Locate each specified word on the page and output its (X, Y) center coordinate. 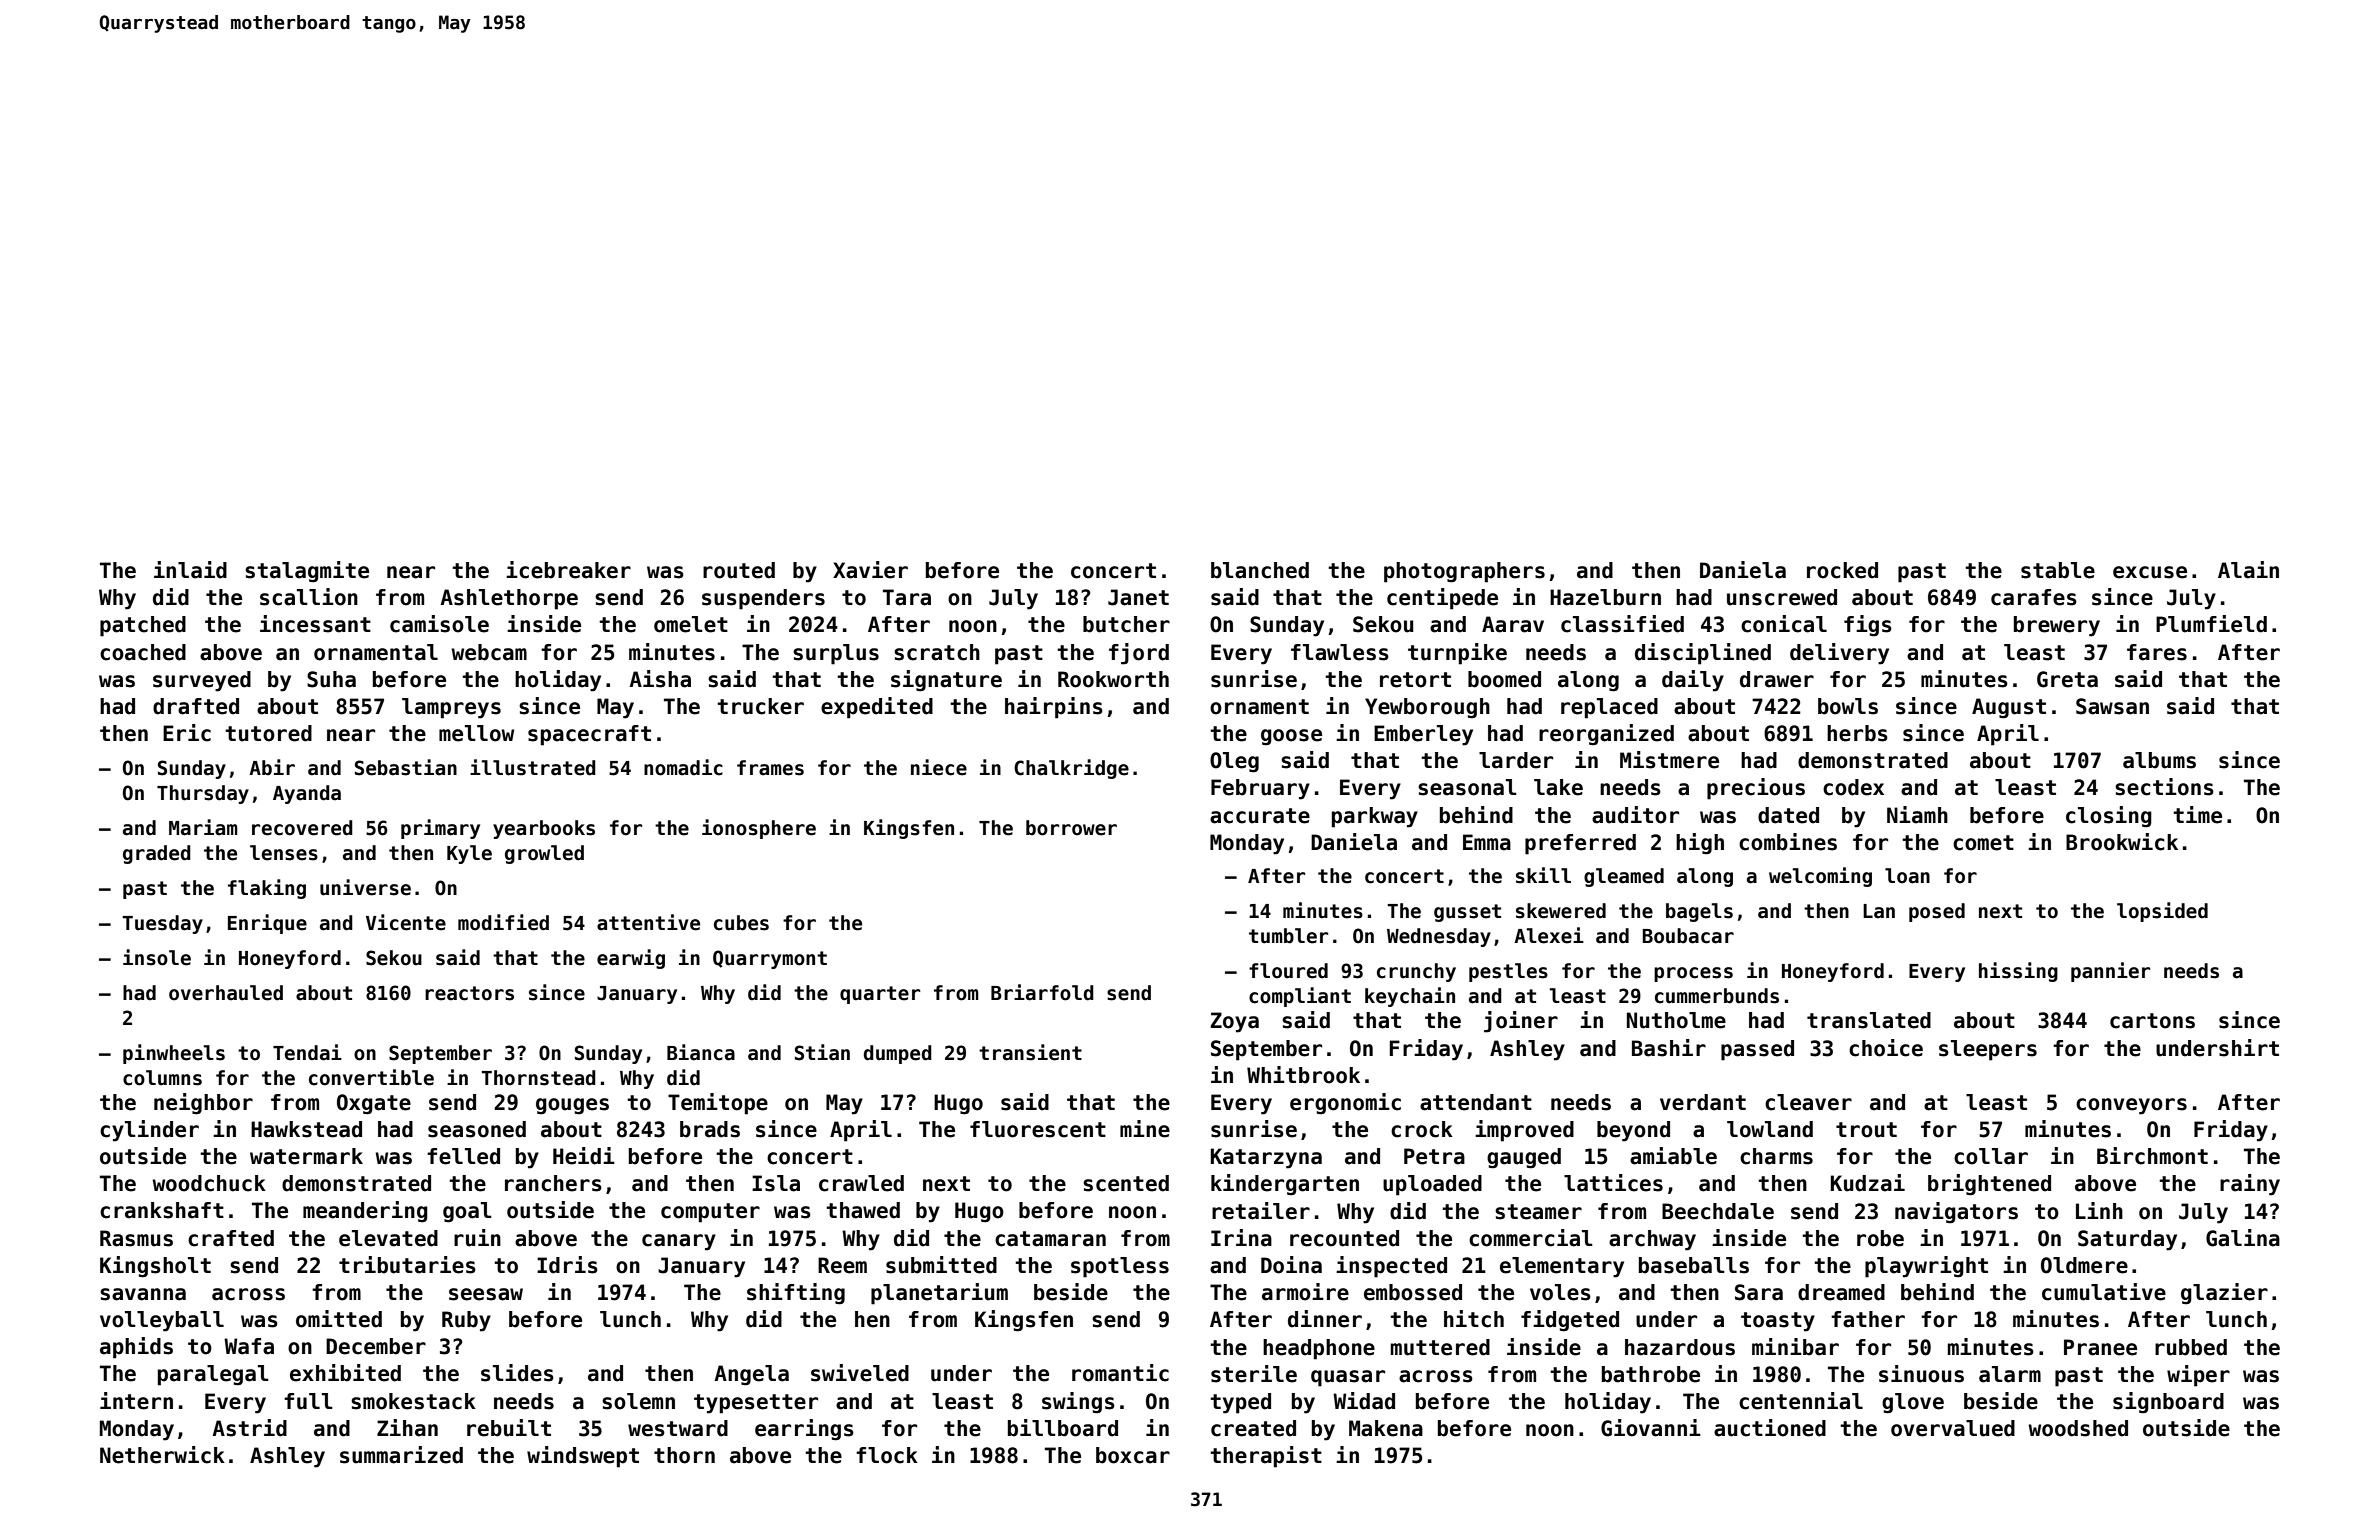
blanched (1260, 570)
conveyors (2131, 1106)
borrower (1071, 828)
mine (1145, 1129)
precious (1756, 789)
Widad (1364, 1401)
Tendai (307, 1052)
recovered (302, 828)
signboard (2168, 1403)
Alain (2248, 570)
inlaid (190, 570)
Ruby (466, 1321)
